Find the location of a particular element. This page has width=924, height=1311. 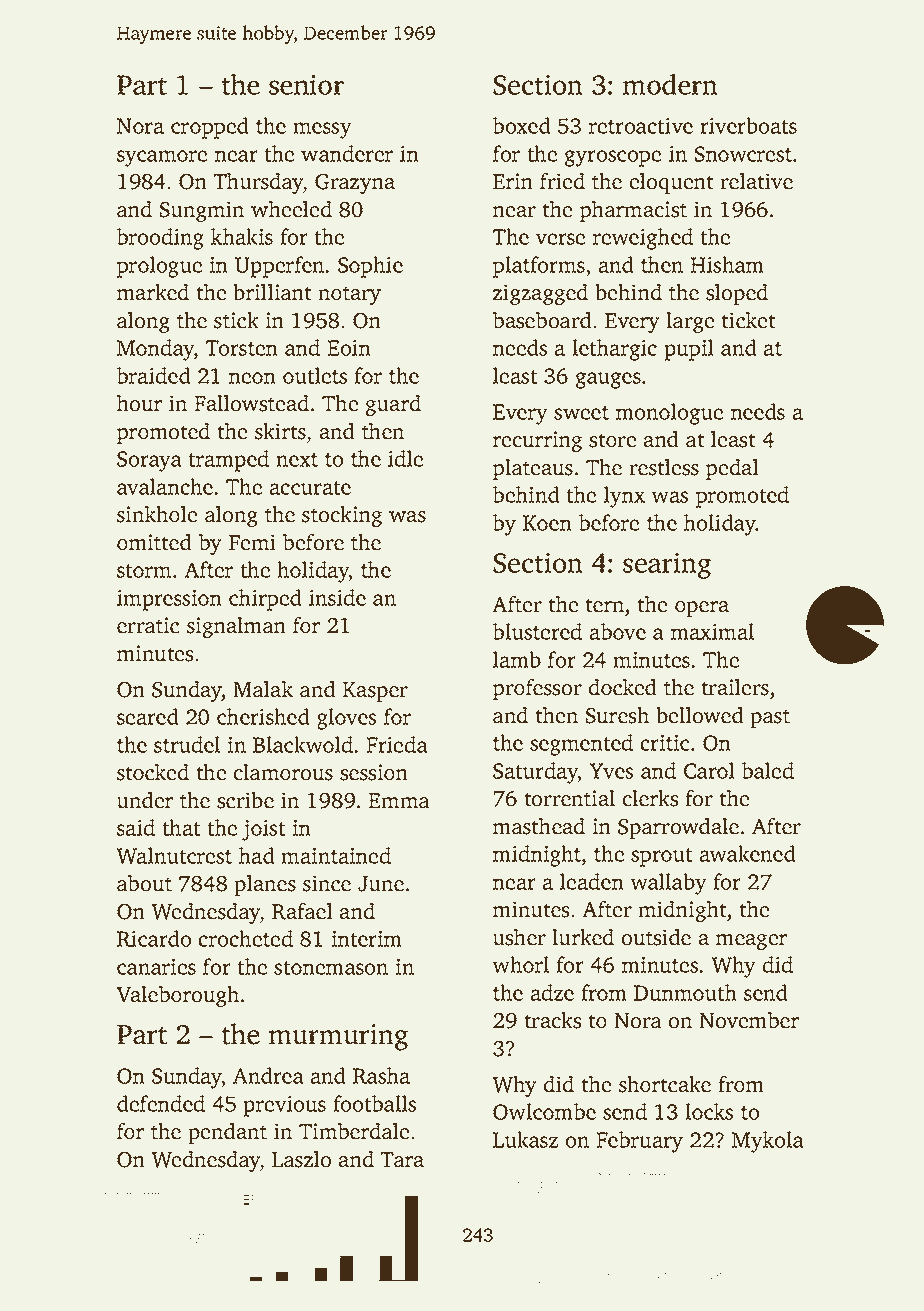

Snowcrest is located at coordinates (743, 154).
